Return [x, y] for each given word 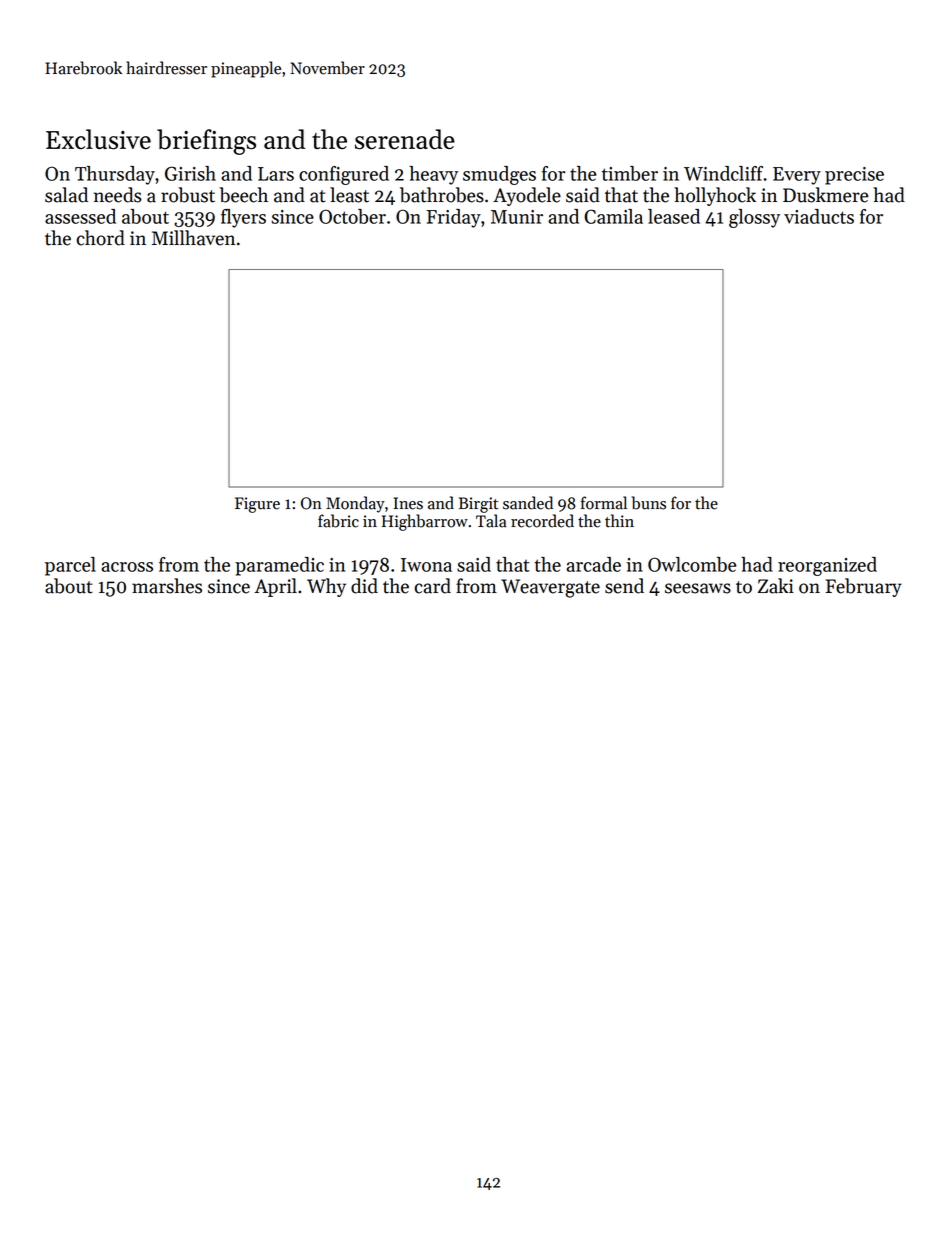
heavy [433, 175]
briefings [206, 142]
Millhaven [193, 238]
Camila [613, 216]
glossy [754, 218]
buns [649, 503]
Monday [355, 504]
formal [604, 503]
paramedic [279, 566]
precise [854, 176]
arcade [593, 564]
